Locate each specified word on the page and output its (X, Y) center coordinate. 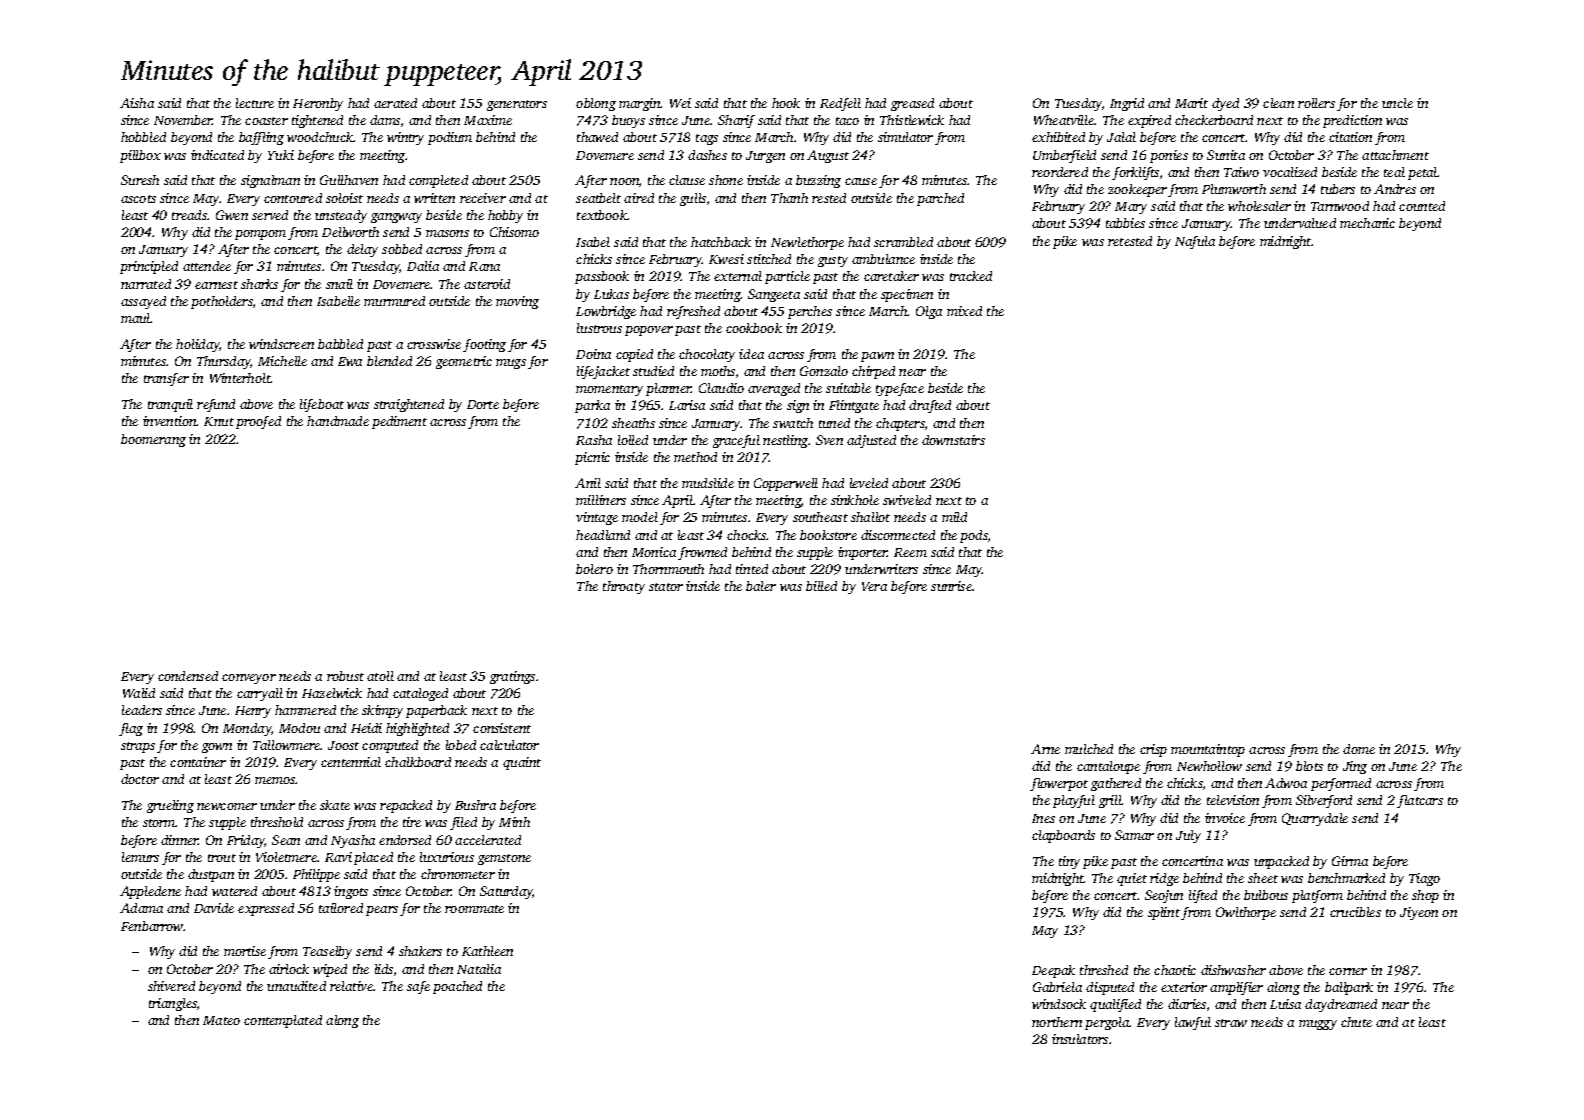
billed (821, 586)
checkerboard (1214, 120)
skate (335, 805)
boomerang (153, 440)
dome (1359, 749)
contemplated (283, 1021)
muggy (1318, 1025)
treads (189, 215)
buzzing (818, 181)
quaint (522, 763)
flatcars (1420, 801)
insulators (1080, 1039)
